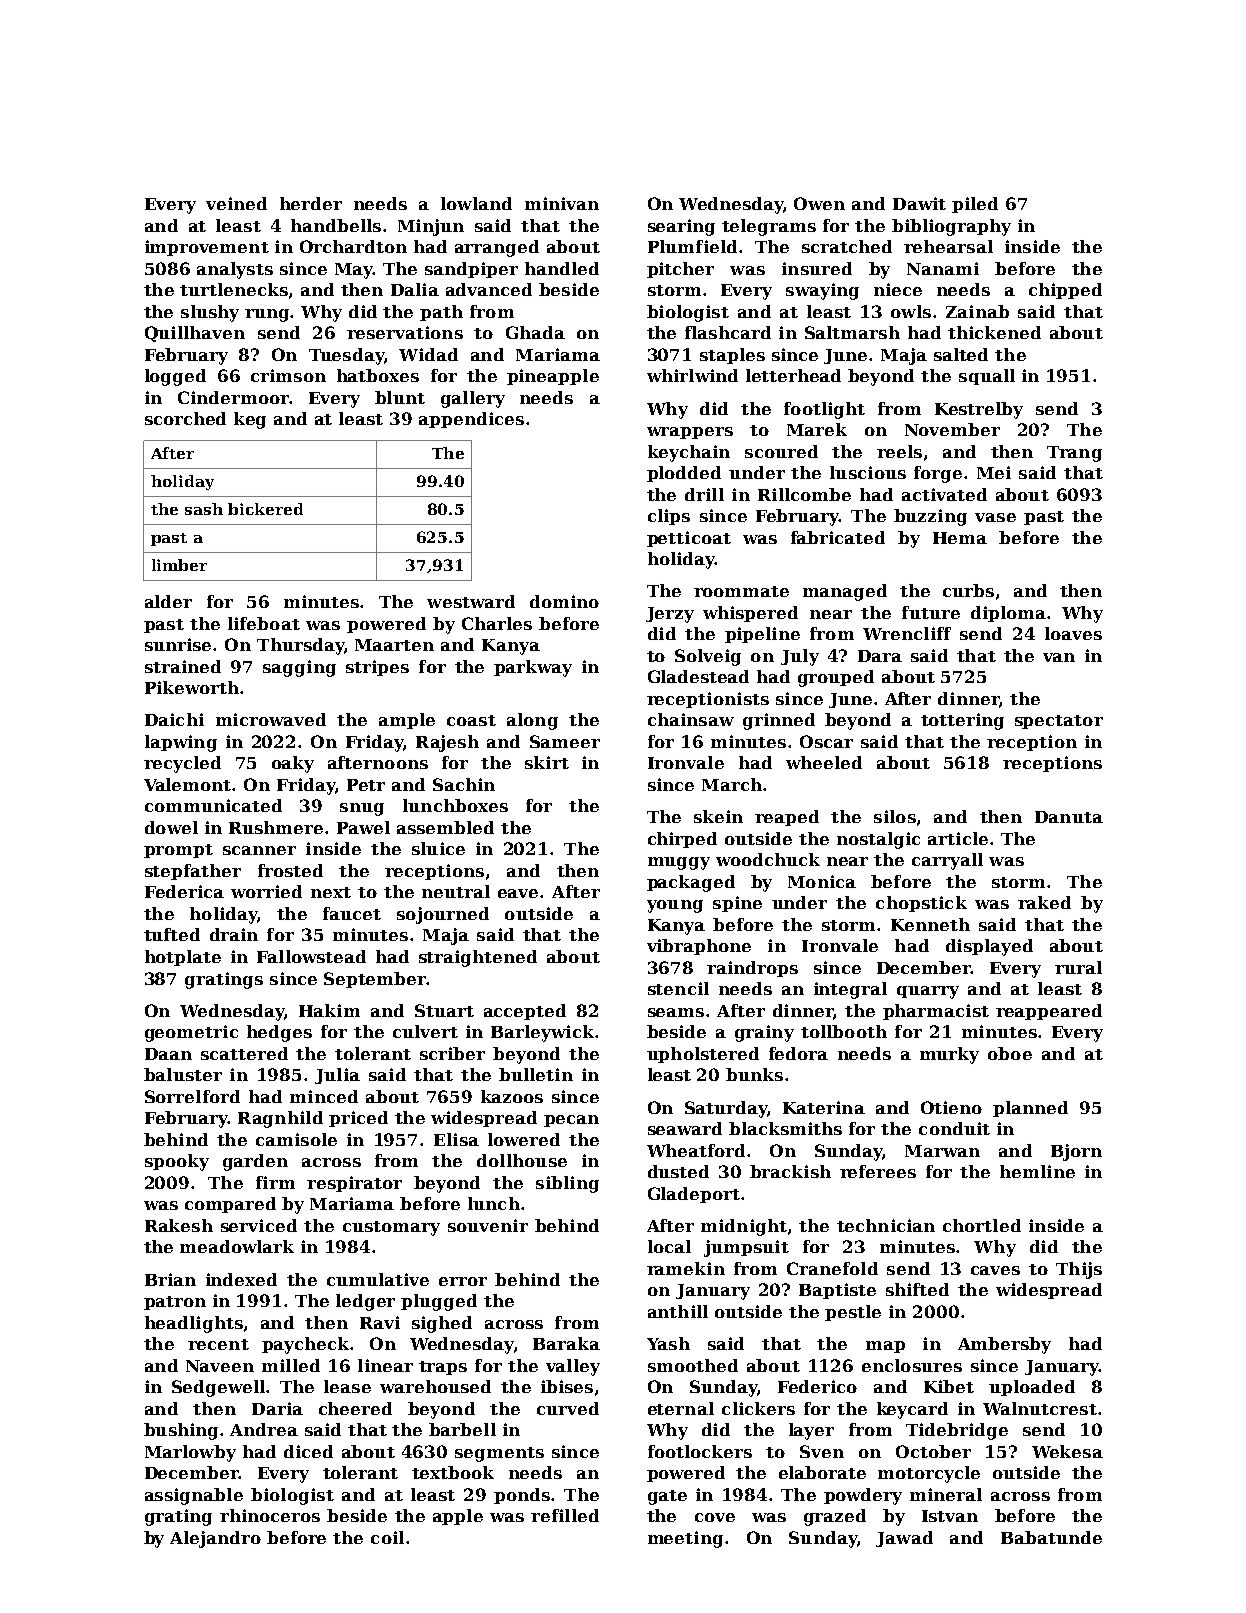 This screenshot has height=1613, width=1246. I want to click on rung, so click(268, 315).
